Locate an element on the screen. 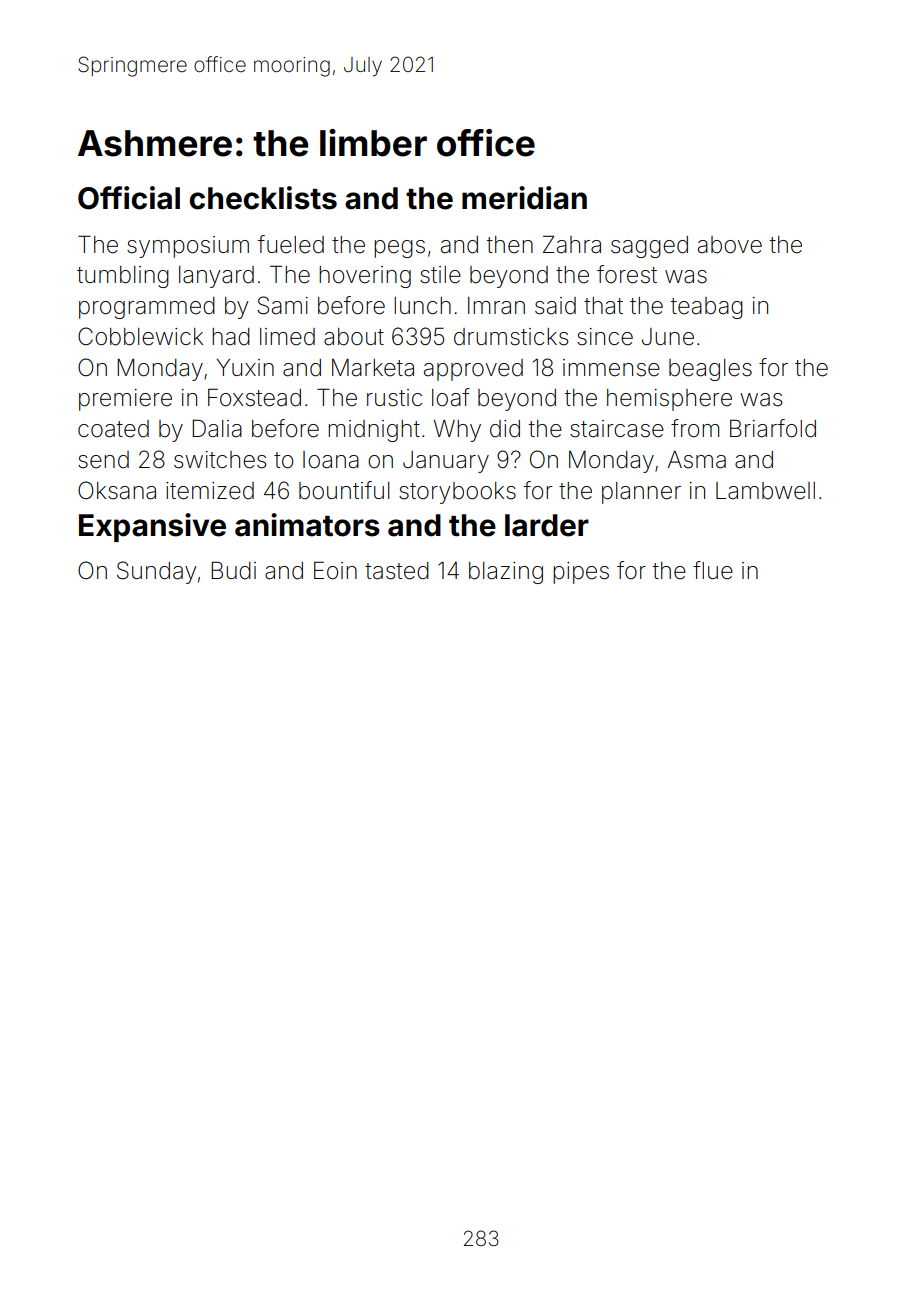 The width and height of the screenshot is (924, 1311). Sunday is located at coordinates (157, 572).
